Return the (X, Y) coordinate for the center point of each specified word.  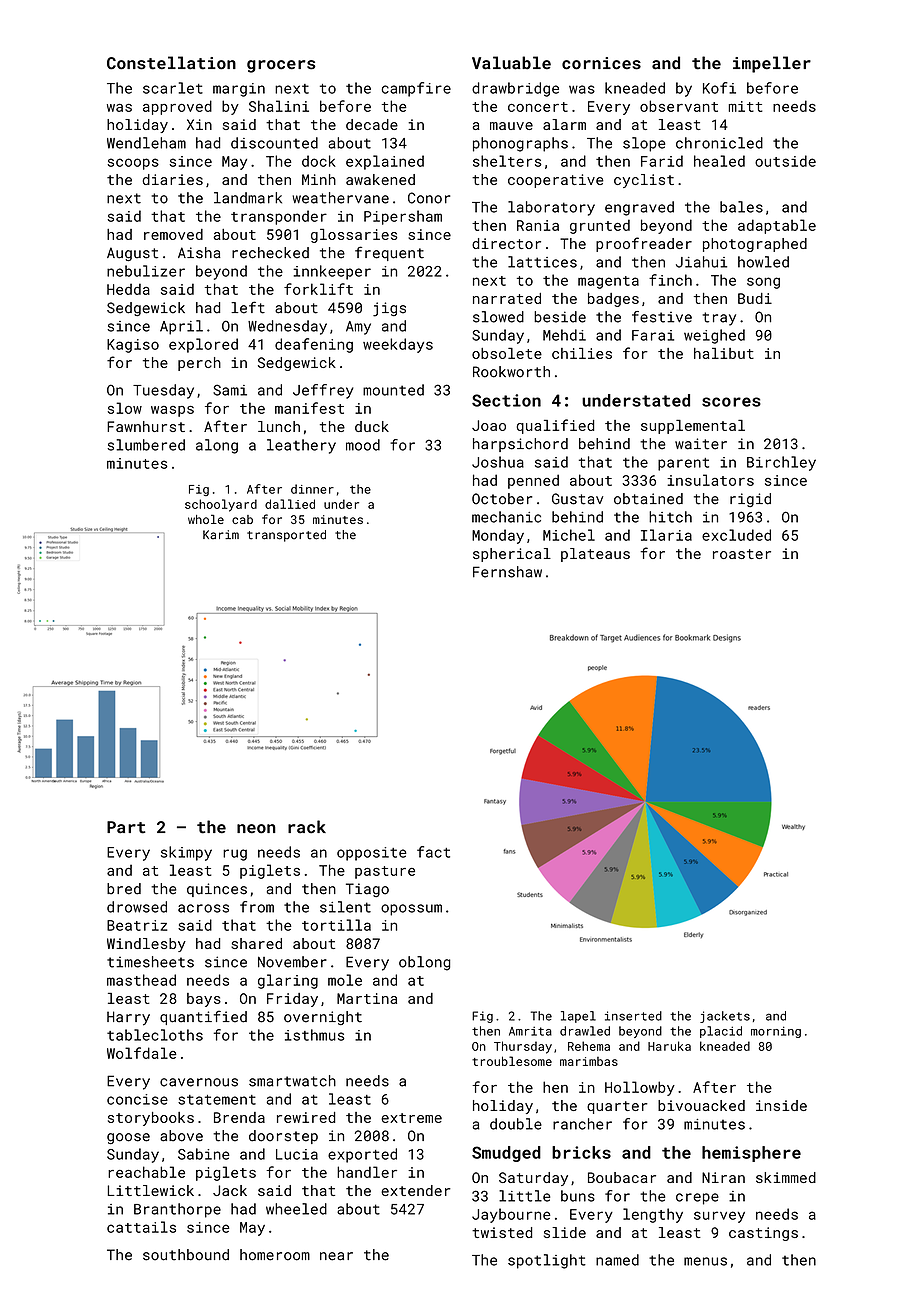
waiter (701, 444)
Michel (569, 535)
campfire (416, 89)
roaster (742, 554)
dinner (312, 489)
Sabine (204, 1154)
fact (433, 852)
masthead (141, 980)
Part (126, 827)
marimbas (589, 1061)
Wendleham (146, 143)
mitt (745, 106)
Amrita (530, 1031)
